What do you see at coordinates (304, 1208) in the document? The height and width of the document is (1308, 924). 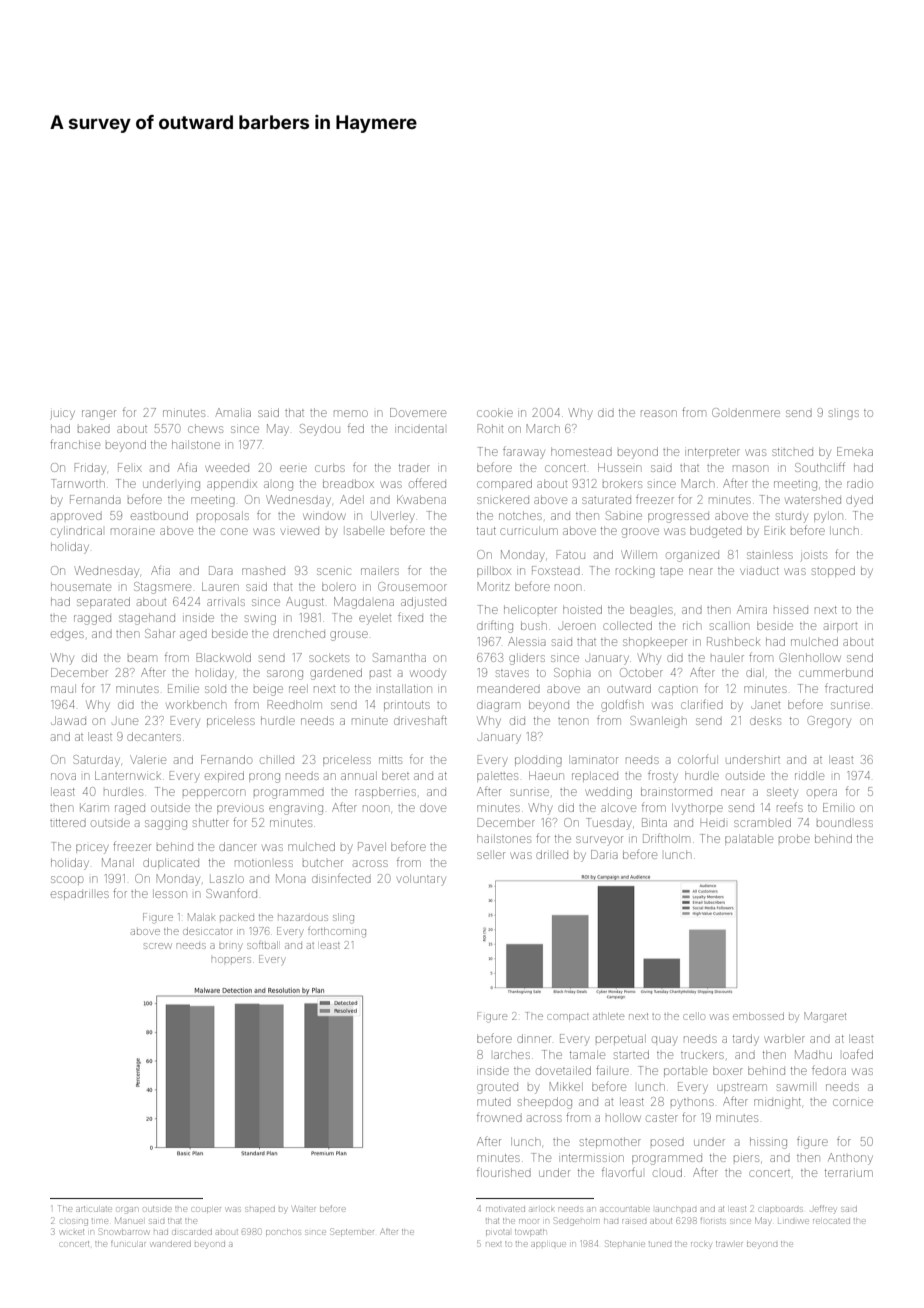 I see `Walter` at bounding box center [304, 1208].
